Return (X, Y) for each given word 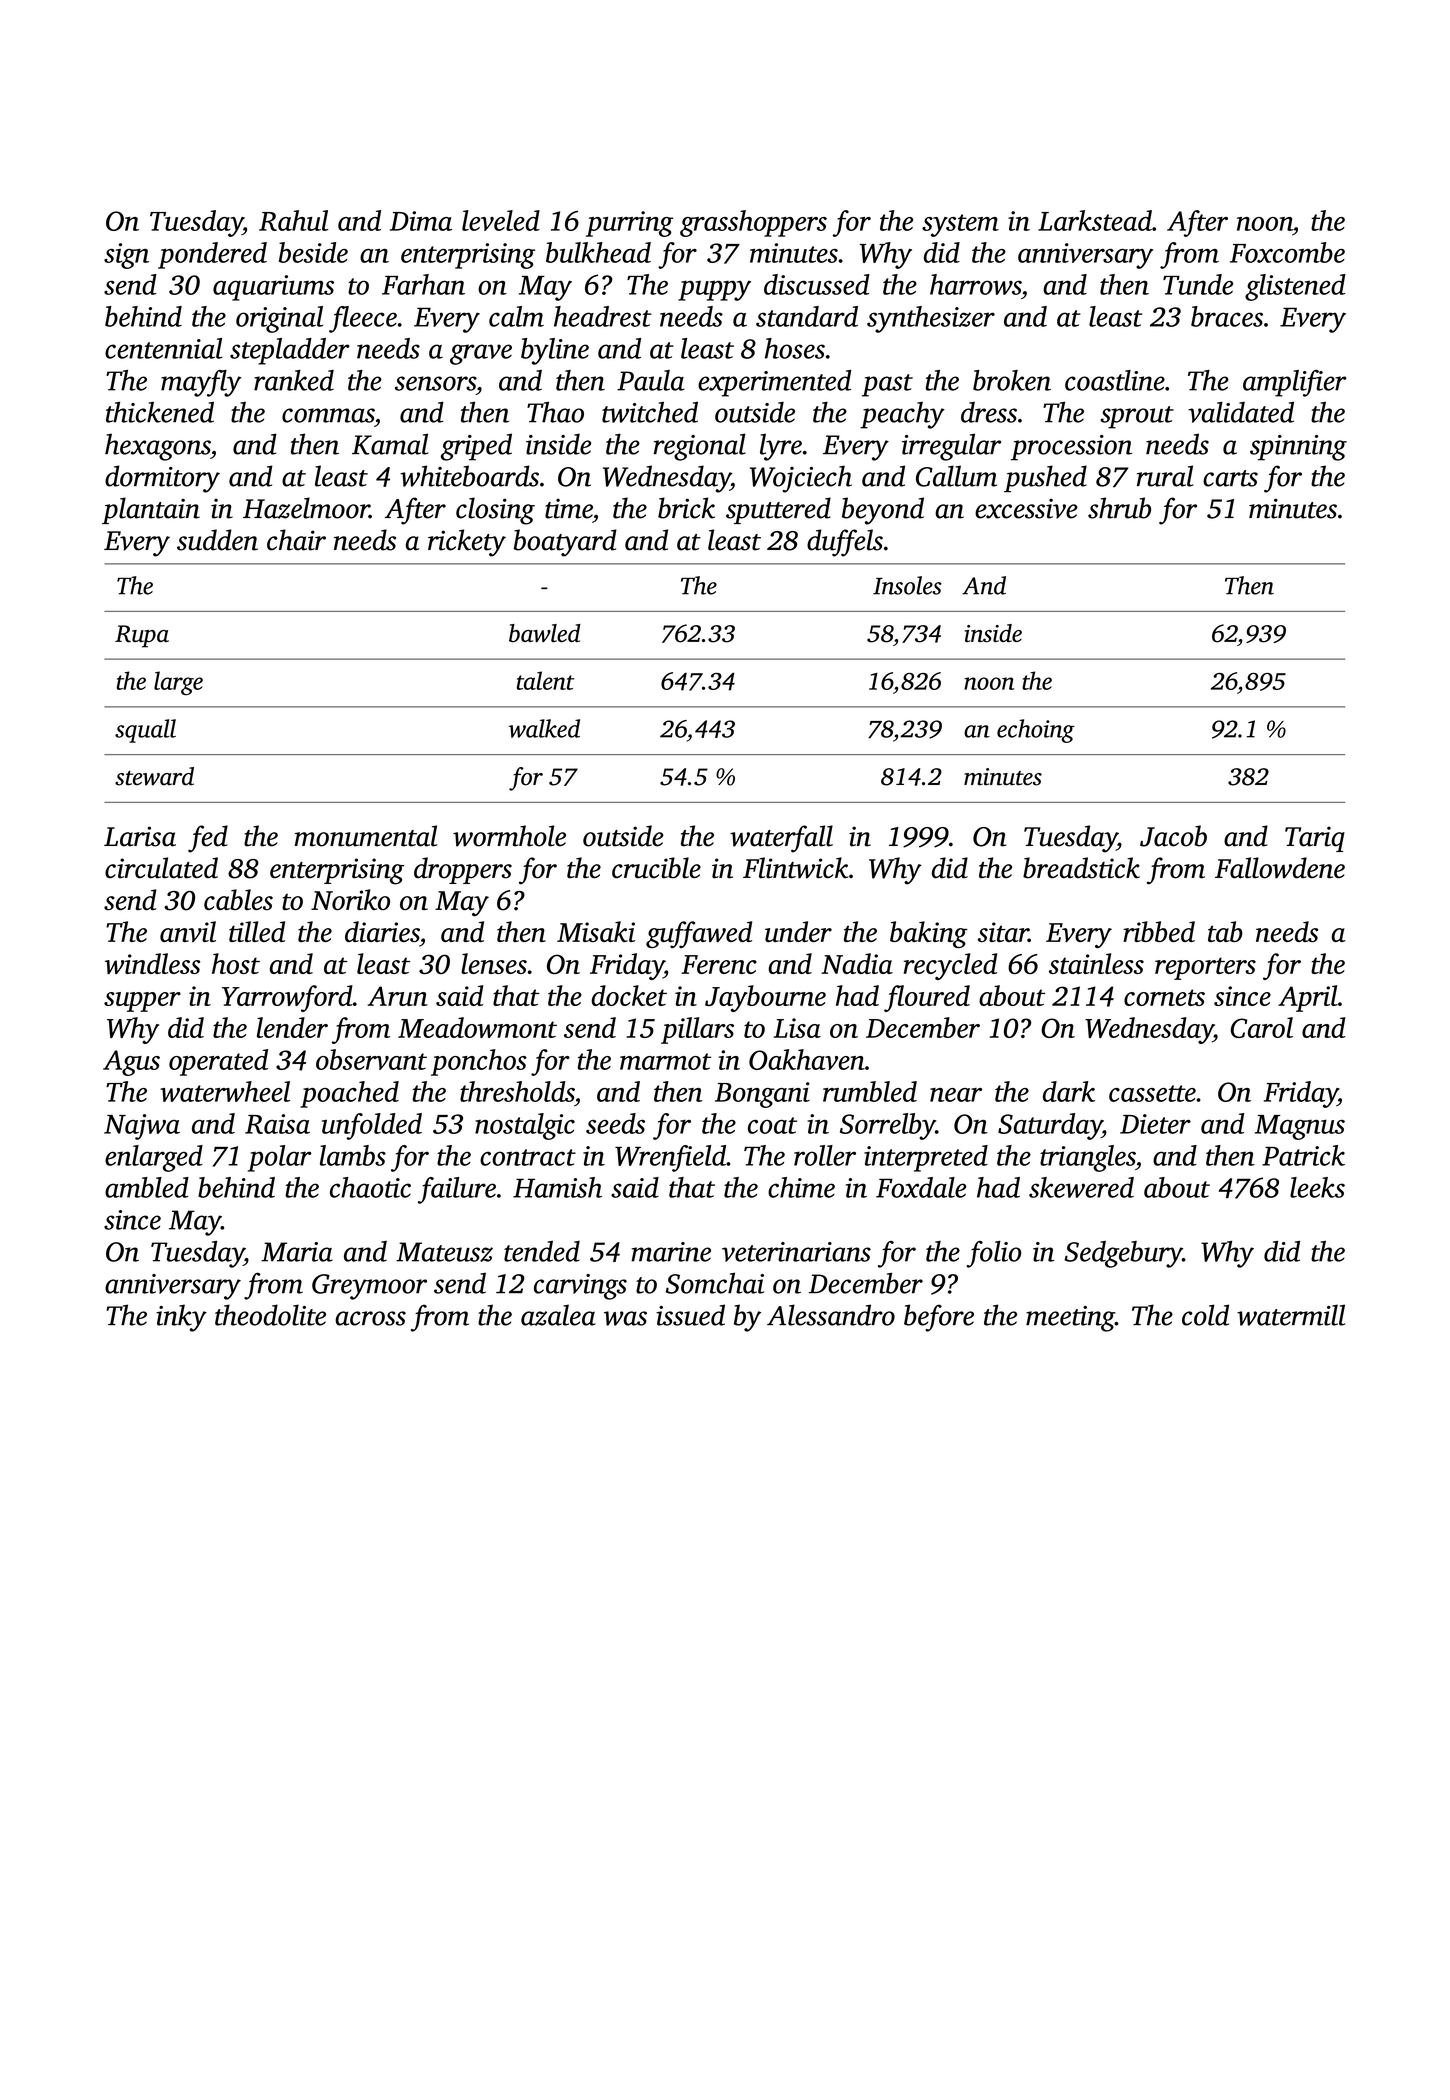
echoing (1036, 731)
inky (181, 1318)
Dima (421, 221)
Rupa (142, 636)
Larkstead (1095, 220)
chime (801, 1187)
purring (629, 224)
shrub (1119, 508)
